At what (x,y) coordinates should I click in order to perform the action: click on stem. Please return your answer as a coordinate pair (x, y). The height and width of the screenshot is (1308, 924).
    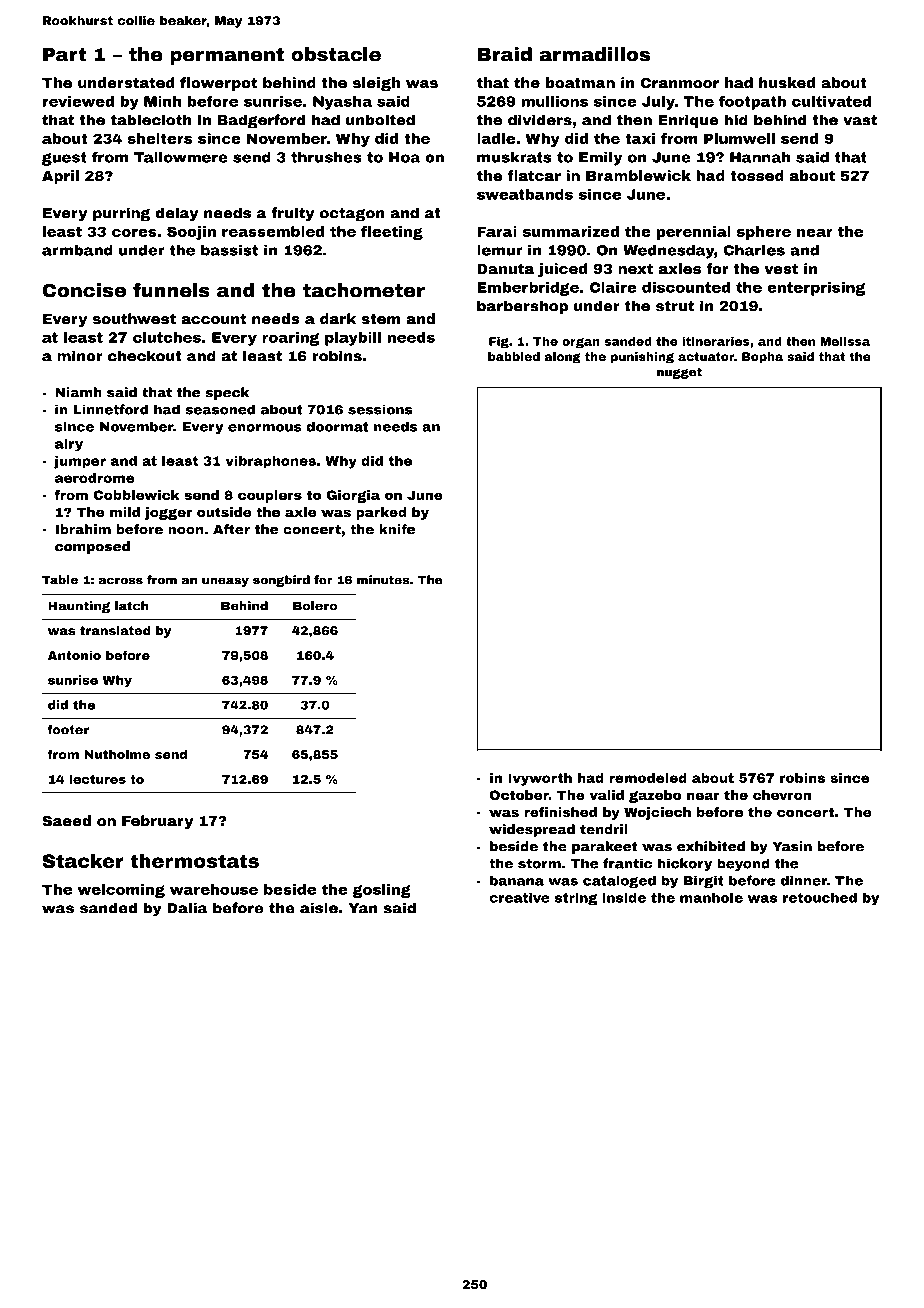
    Looking at the image, I should click on (381, 319).
